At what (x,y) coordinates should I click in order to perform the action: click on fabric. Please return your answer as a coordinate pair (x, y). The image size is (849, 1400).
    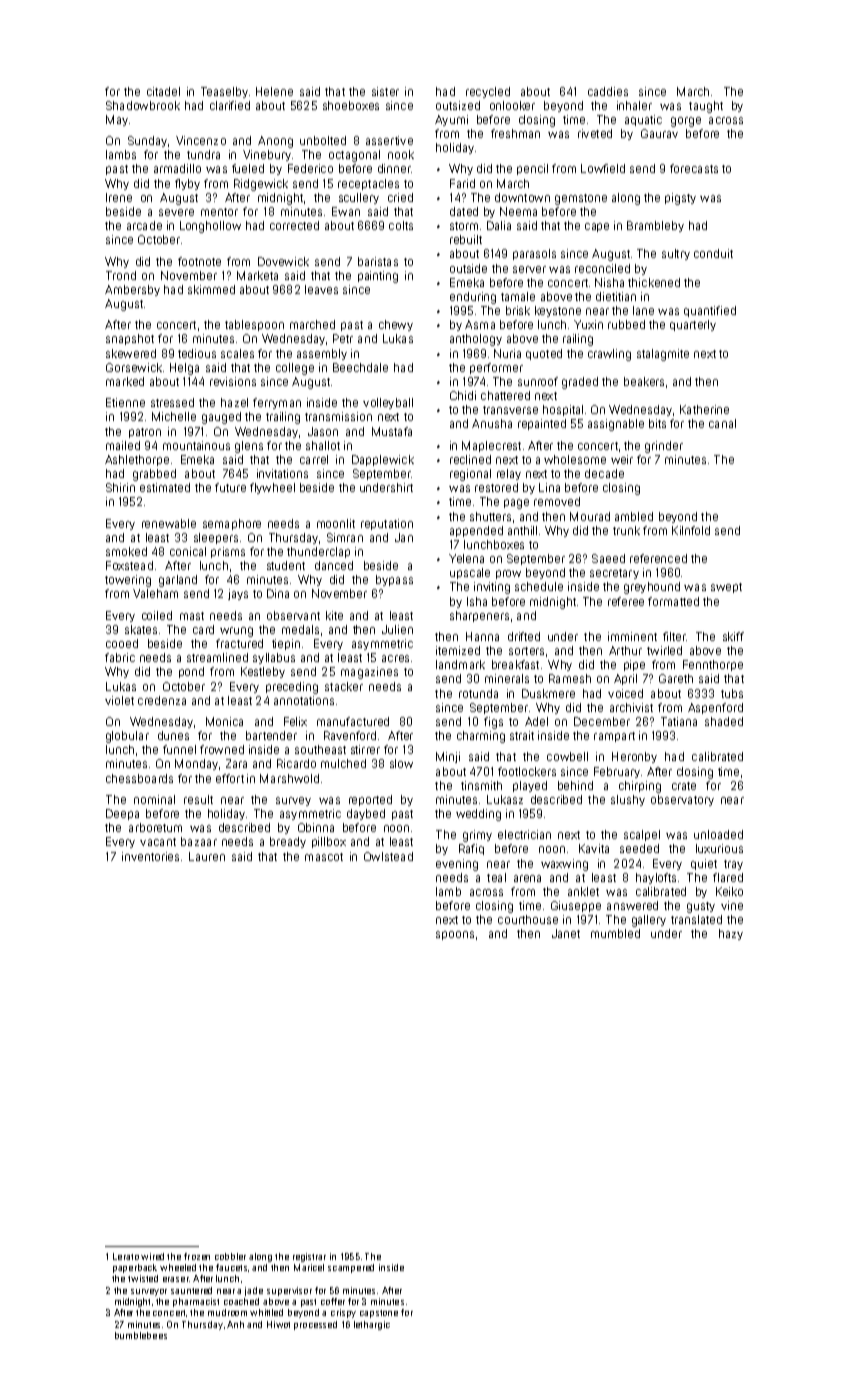
    Looking at the image, I should click on (120, 657).
